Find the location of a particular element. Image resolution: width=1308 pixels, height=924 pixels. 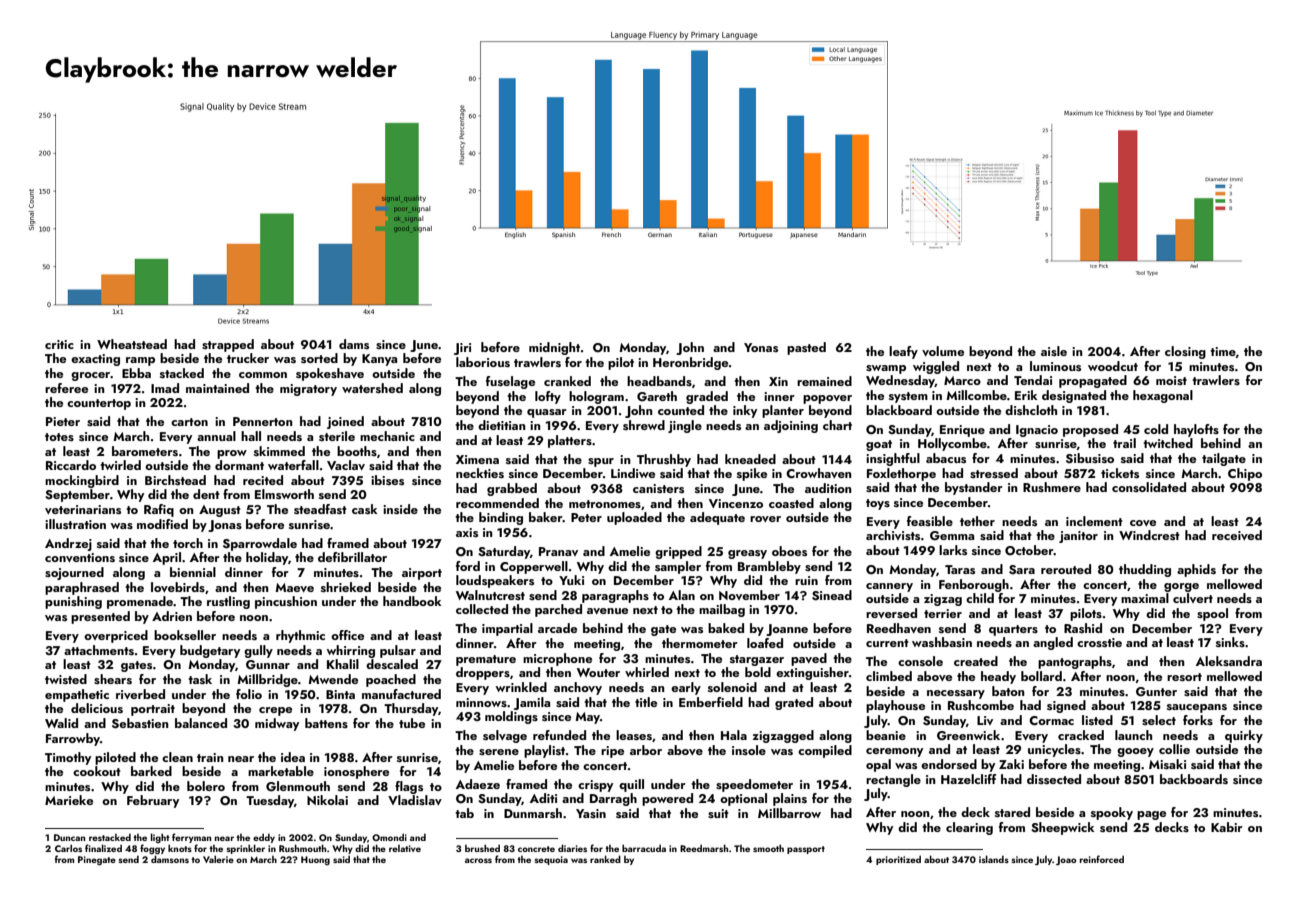

attachments is located at coordinates (99, 650).
